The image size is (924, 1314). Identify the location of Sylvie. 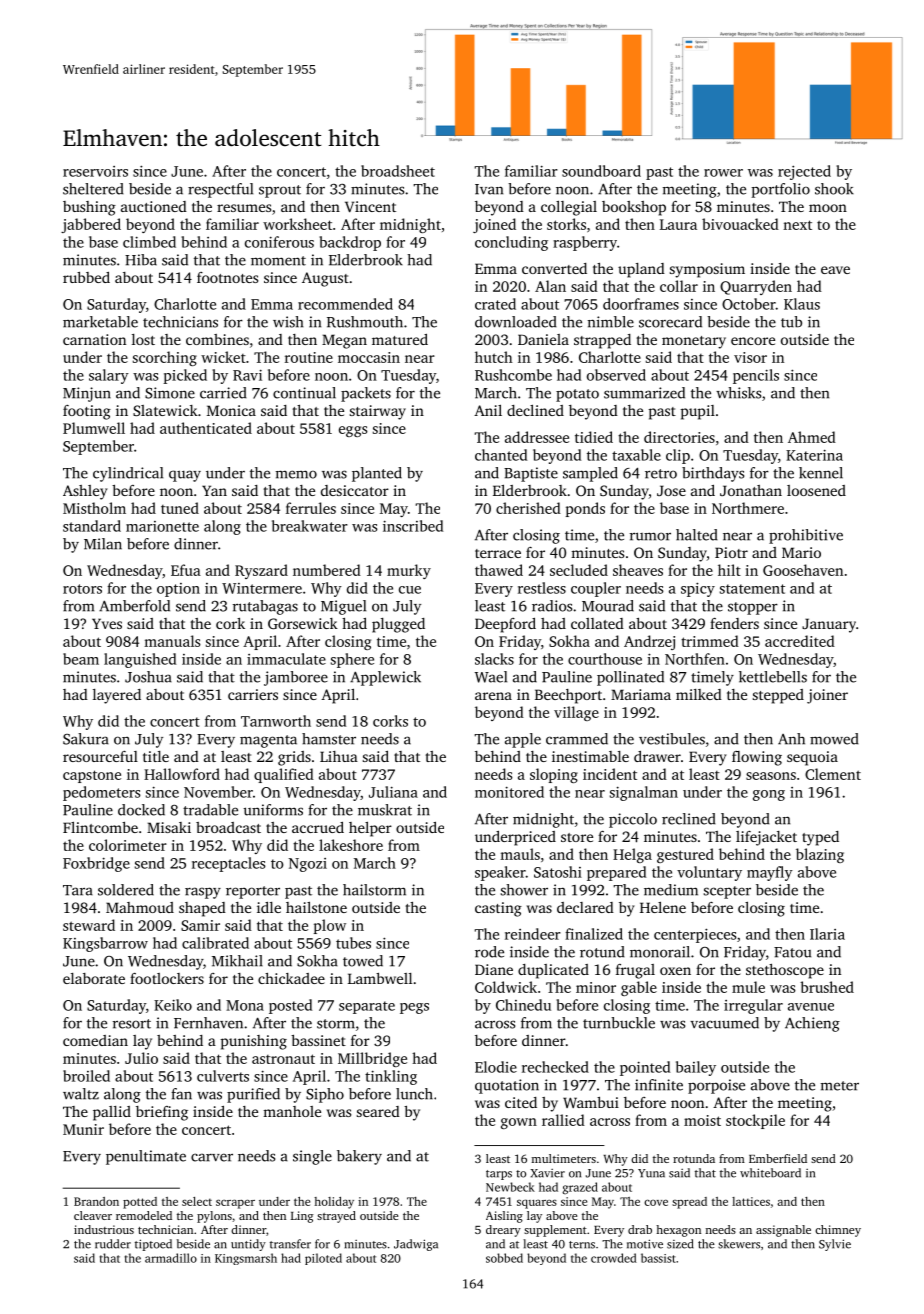
(835, 1245).
